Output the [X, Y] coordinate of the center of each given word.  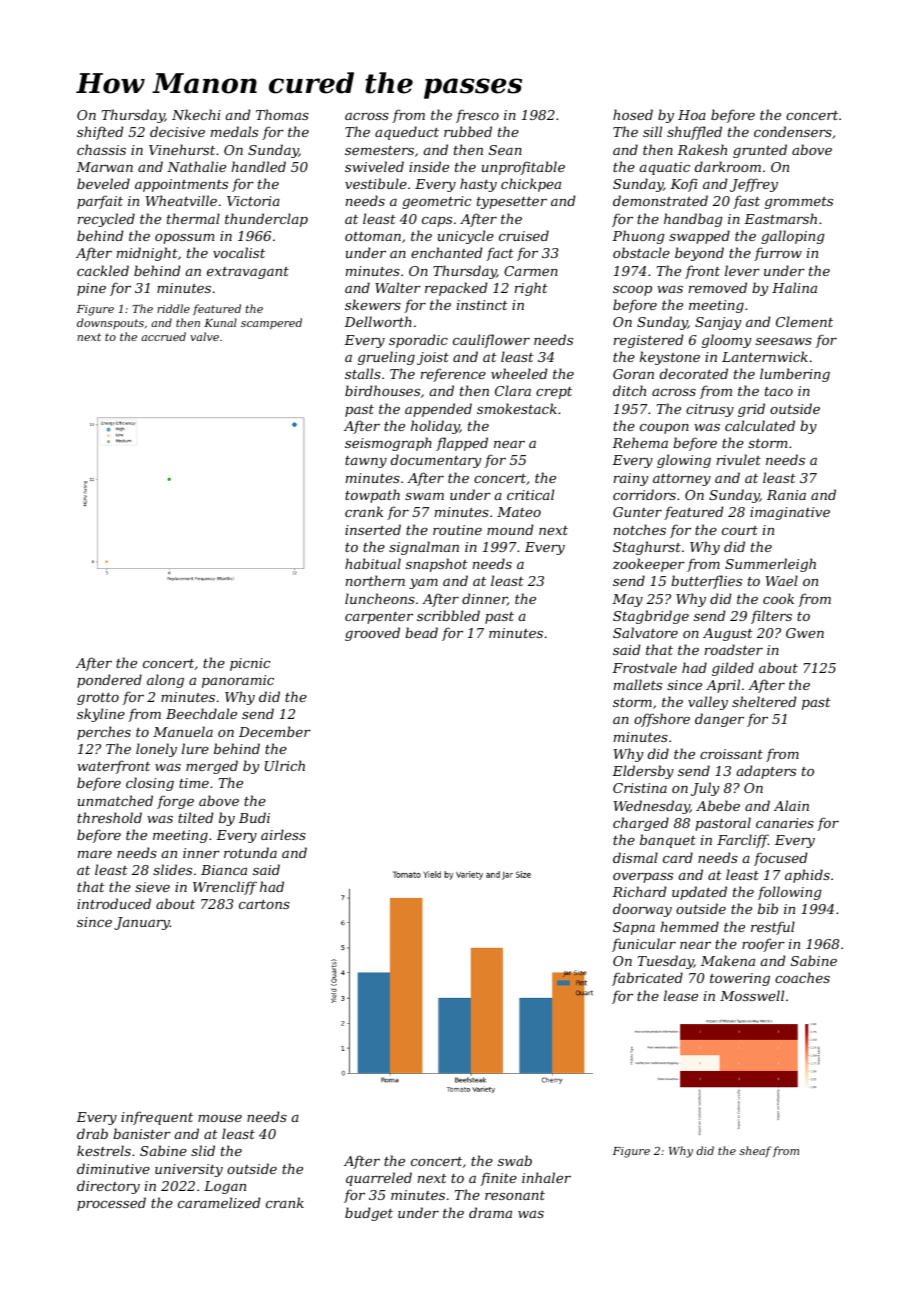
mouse [220, 1118]
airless [283, 834]
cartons [264, 904]
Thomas [282, 114]
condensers [793, 131]
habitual [373, 563]
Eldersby [643, 772]
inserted [373, 529]
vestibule [376, 183]
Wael [782, 580]
